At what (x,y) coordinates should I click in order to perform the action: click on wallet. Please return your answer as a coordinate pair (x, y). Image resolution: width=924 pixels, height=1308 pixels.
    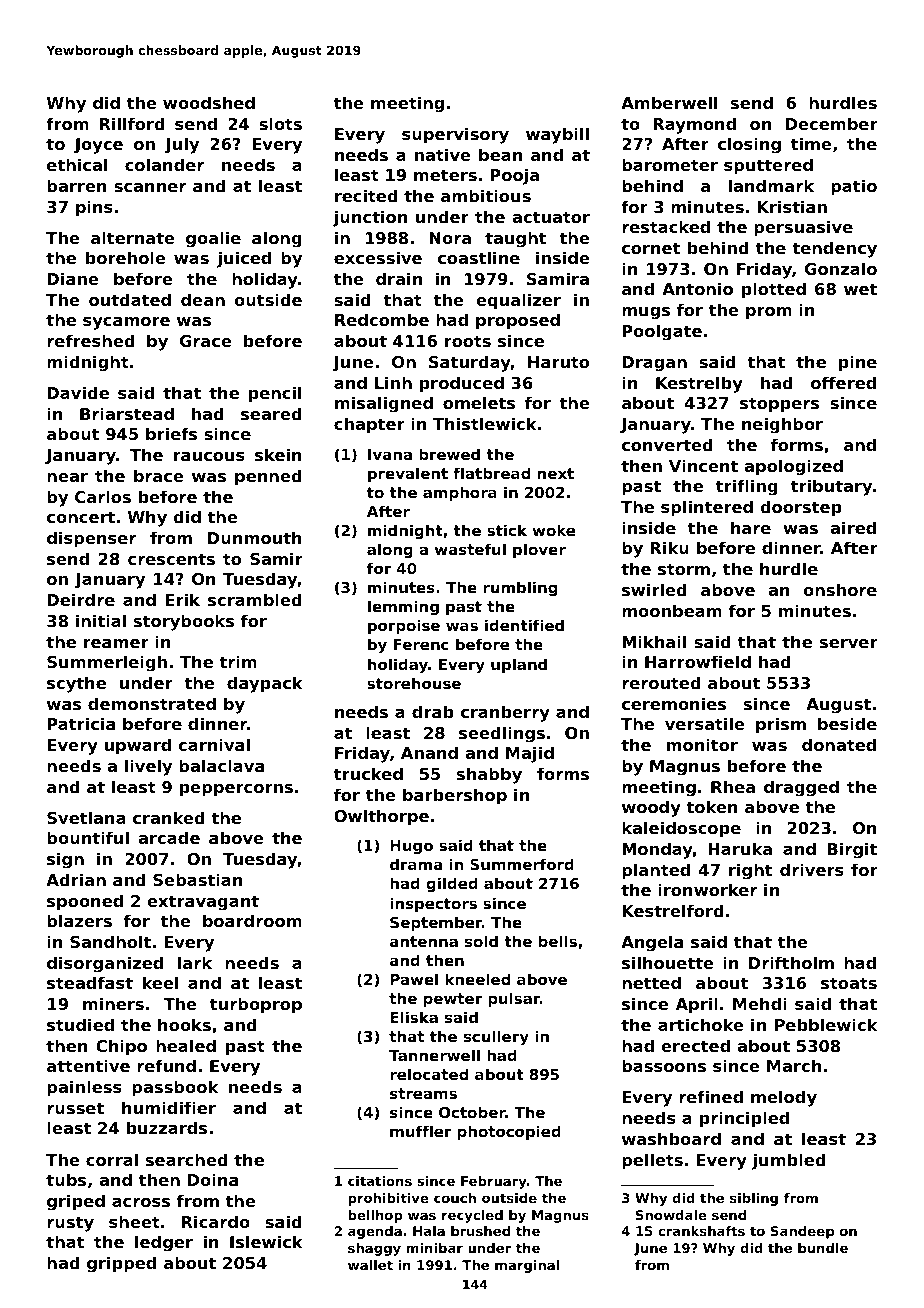
    Looking at the image, I should click on (370, 1265).
